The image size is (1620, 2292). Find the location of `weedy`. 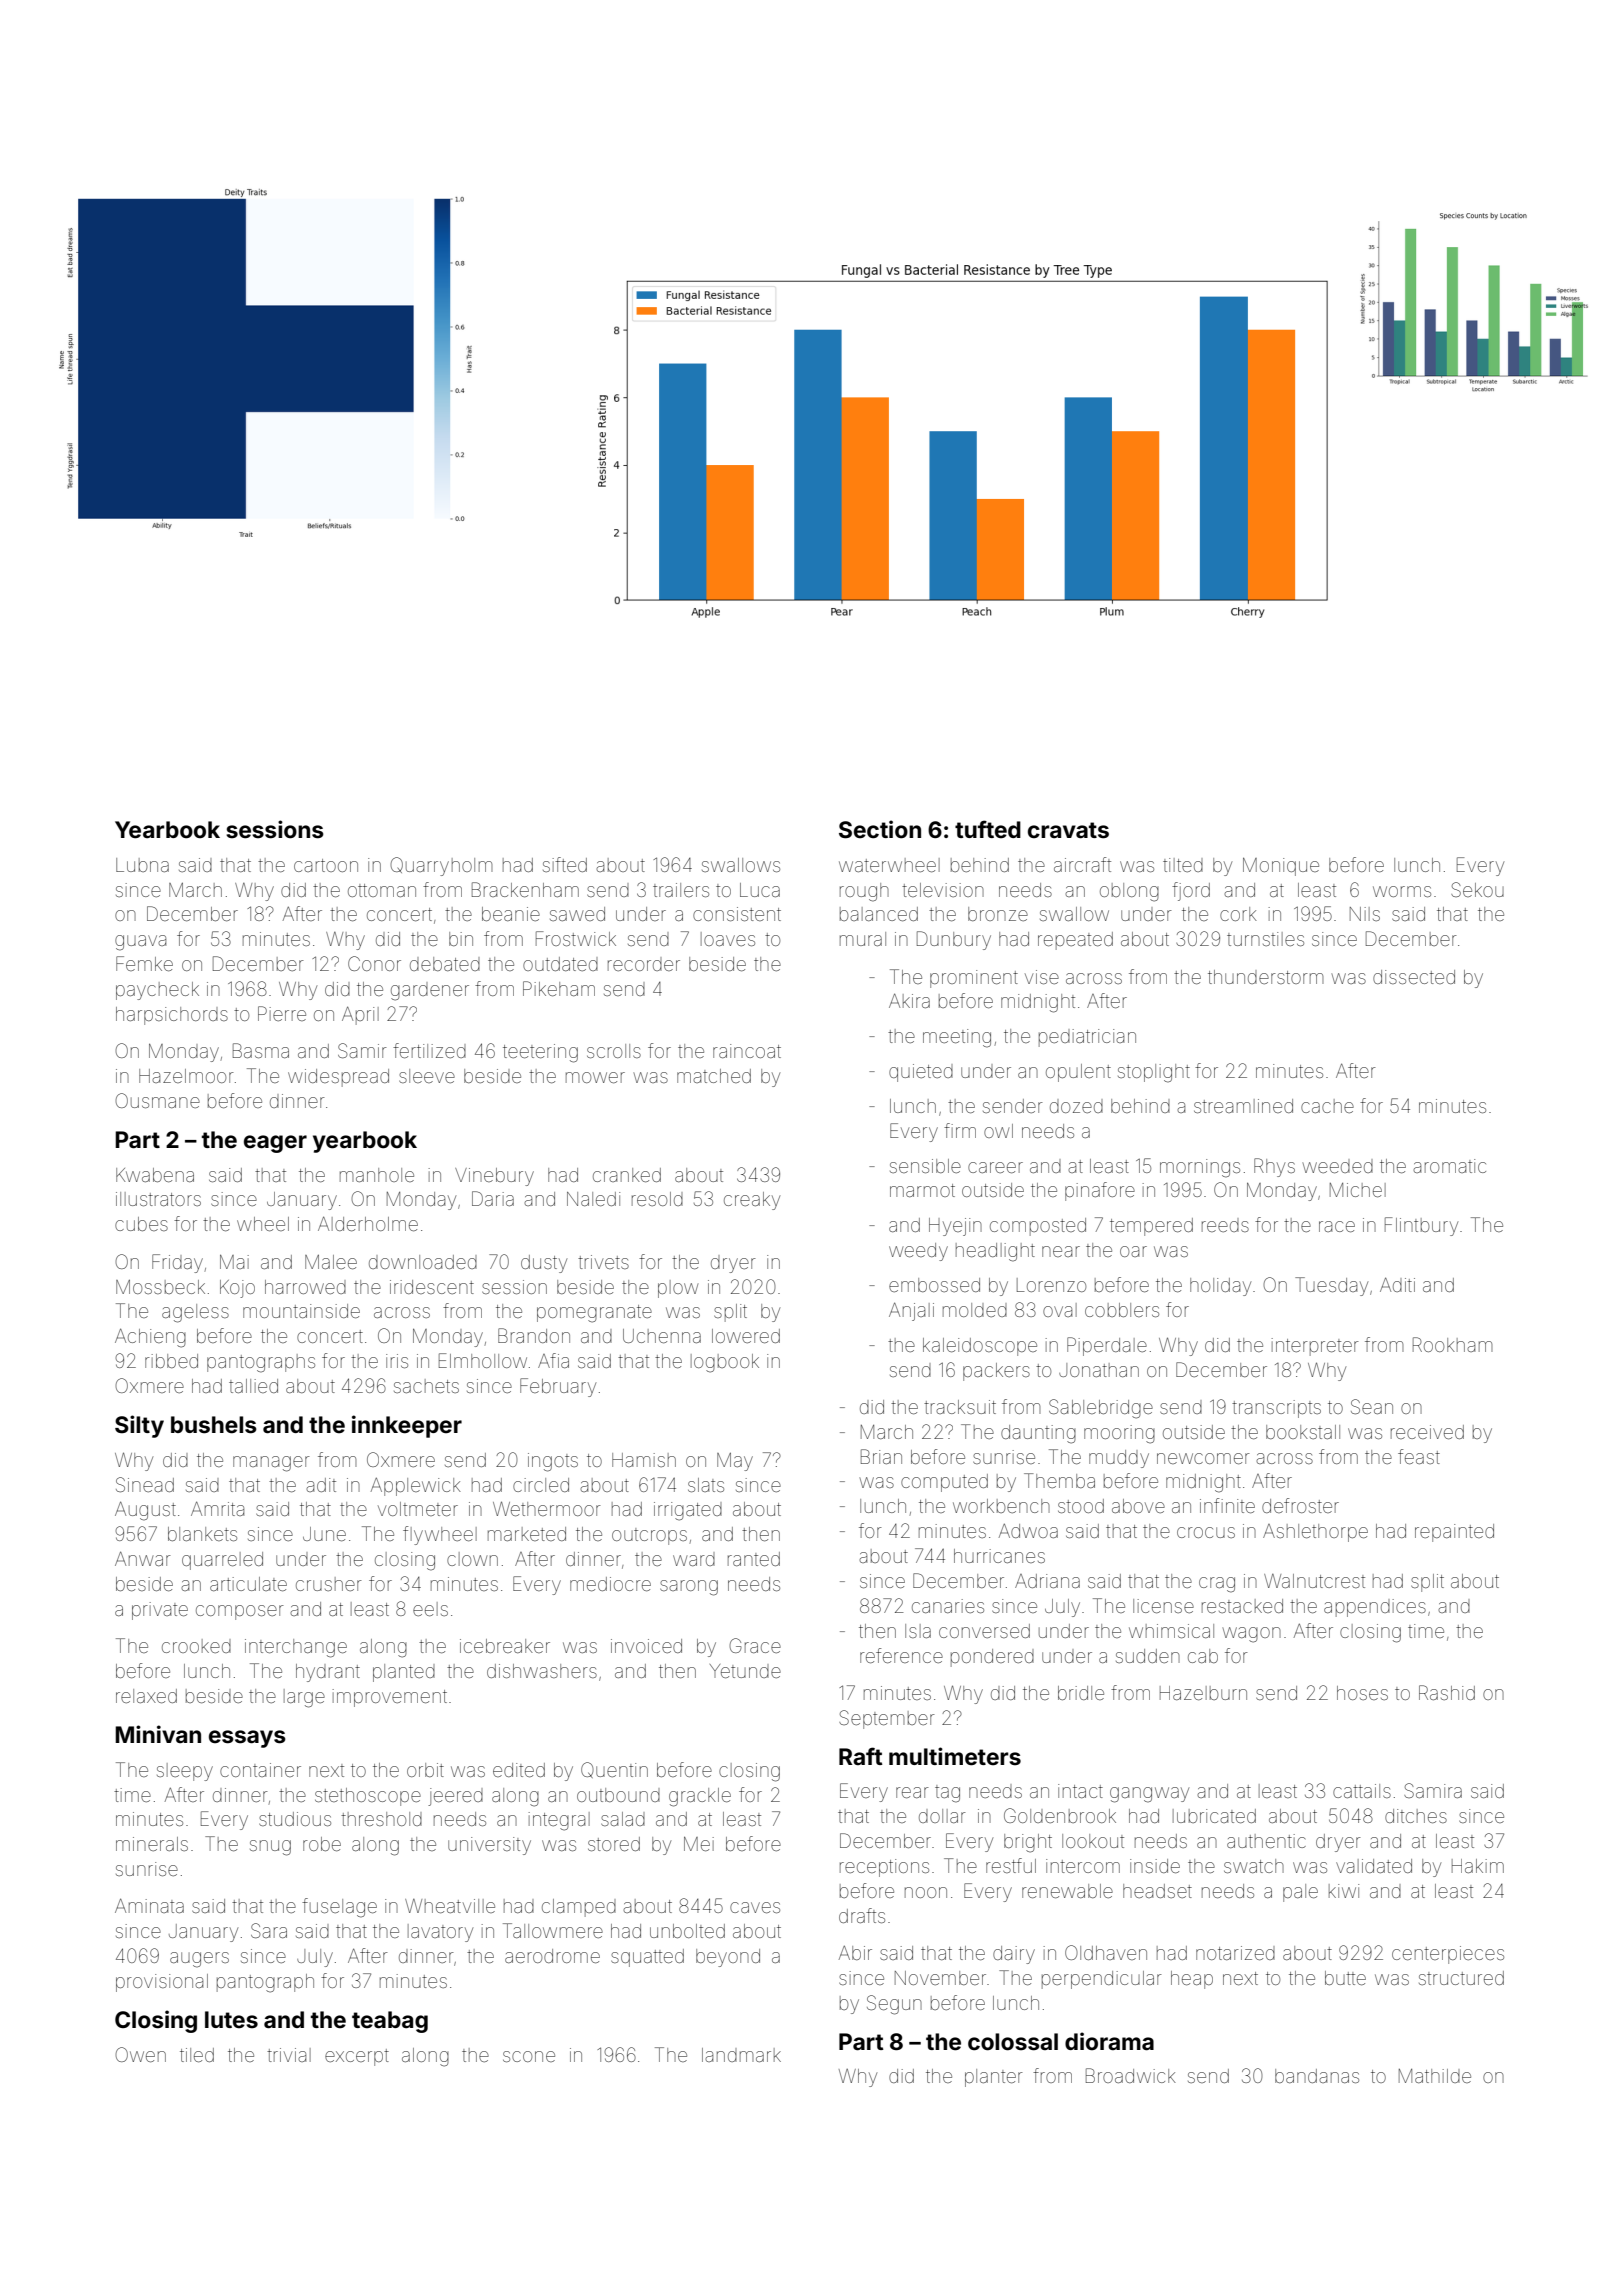

weedy is located at coordinates (918, 1252).
